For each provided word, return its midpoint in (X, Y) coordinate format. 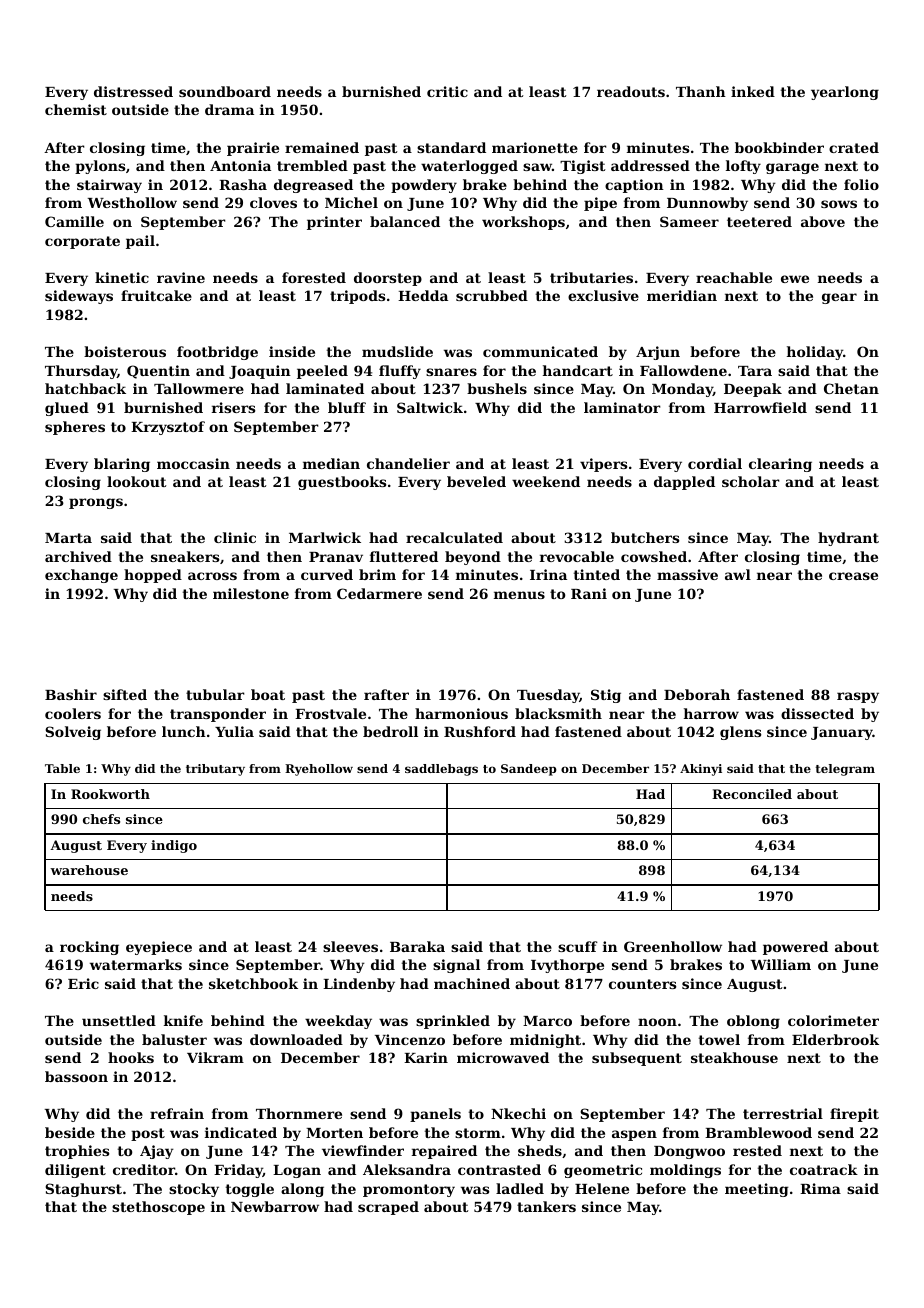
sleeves (350, 946)
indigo (174, 846)
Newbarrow (275, 1206)
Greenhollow (673, 946)
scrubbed (492, 295)
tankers (546, 1206)
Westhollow (132, 202)
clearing (780, 465)
